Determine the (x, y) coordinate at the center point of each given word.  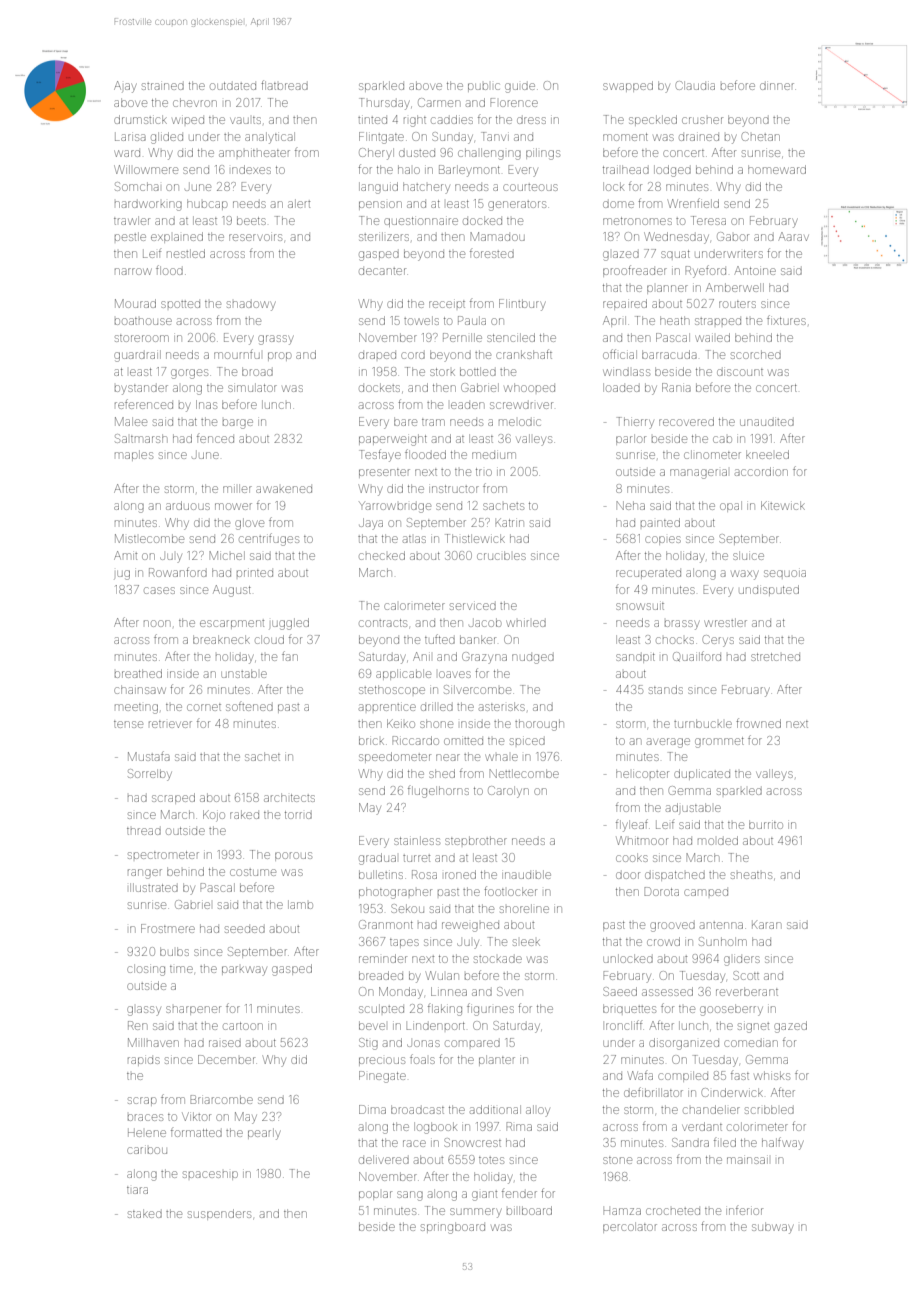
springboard (453, 1228)
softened (249, 707)
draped (377, 355)
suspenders (219, 1214)
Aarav (794, 236)
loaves (455, 674)
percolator (630, 1227)
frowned (758, 723)
